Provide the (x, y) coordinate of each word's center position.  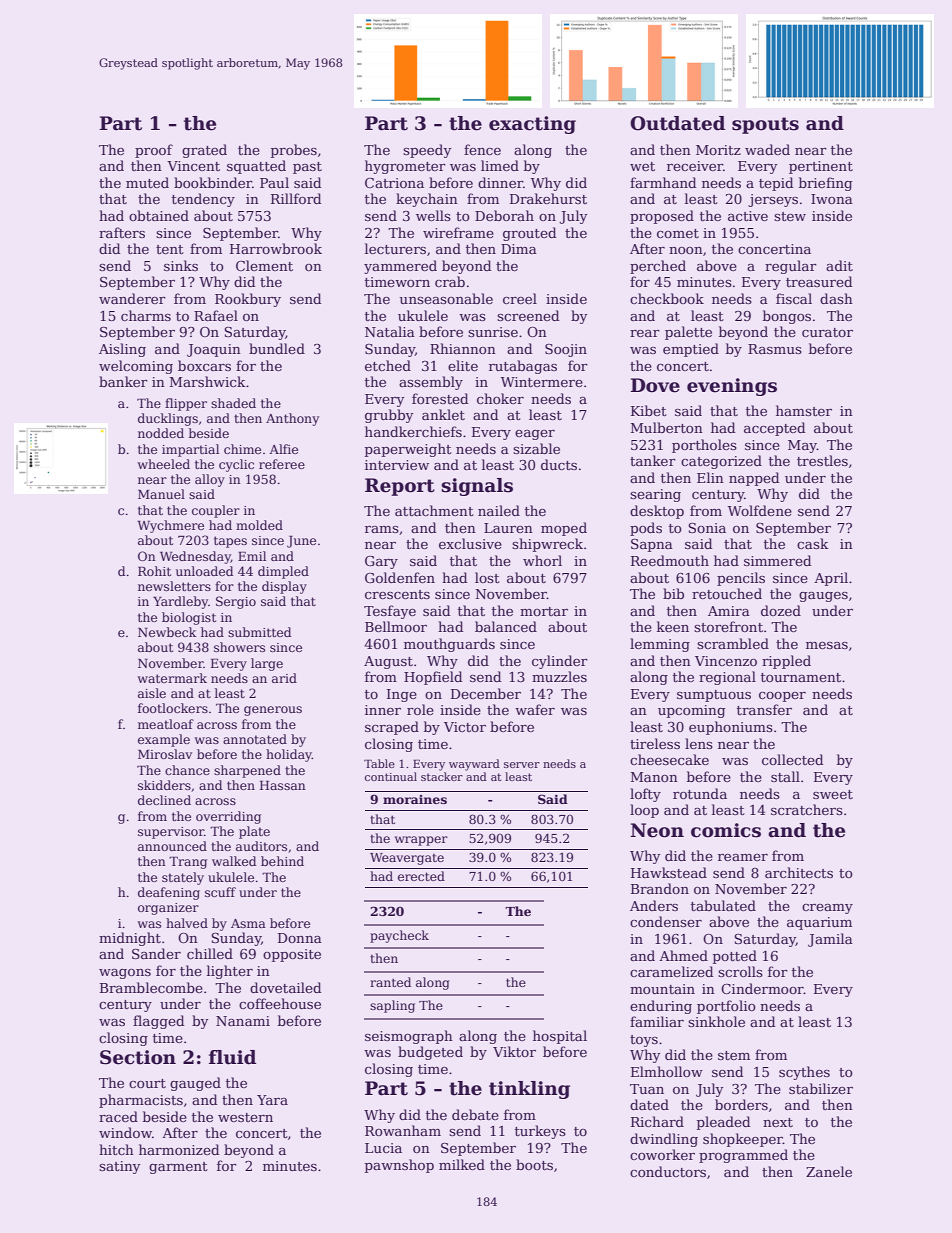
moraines (415, 799)
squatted (256, 167)
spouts (765, 125)
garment (178, 1168)
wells (433, 215)
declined (164, 800)
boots (534, 1164)
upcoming (691, 711)
